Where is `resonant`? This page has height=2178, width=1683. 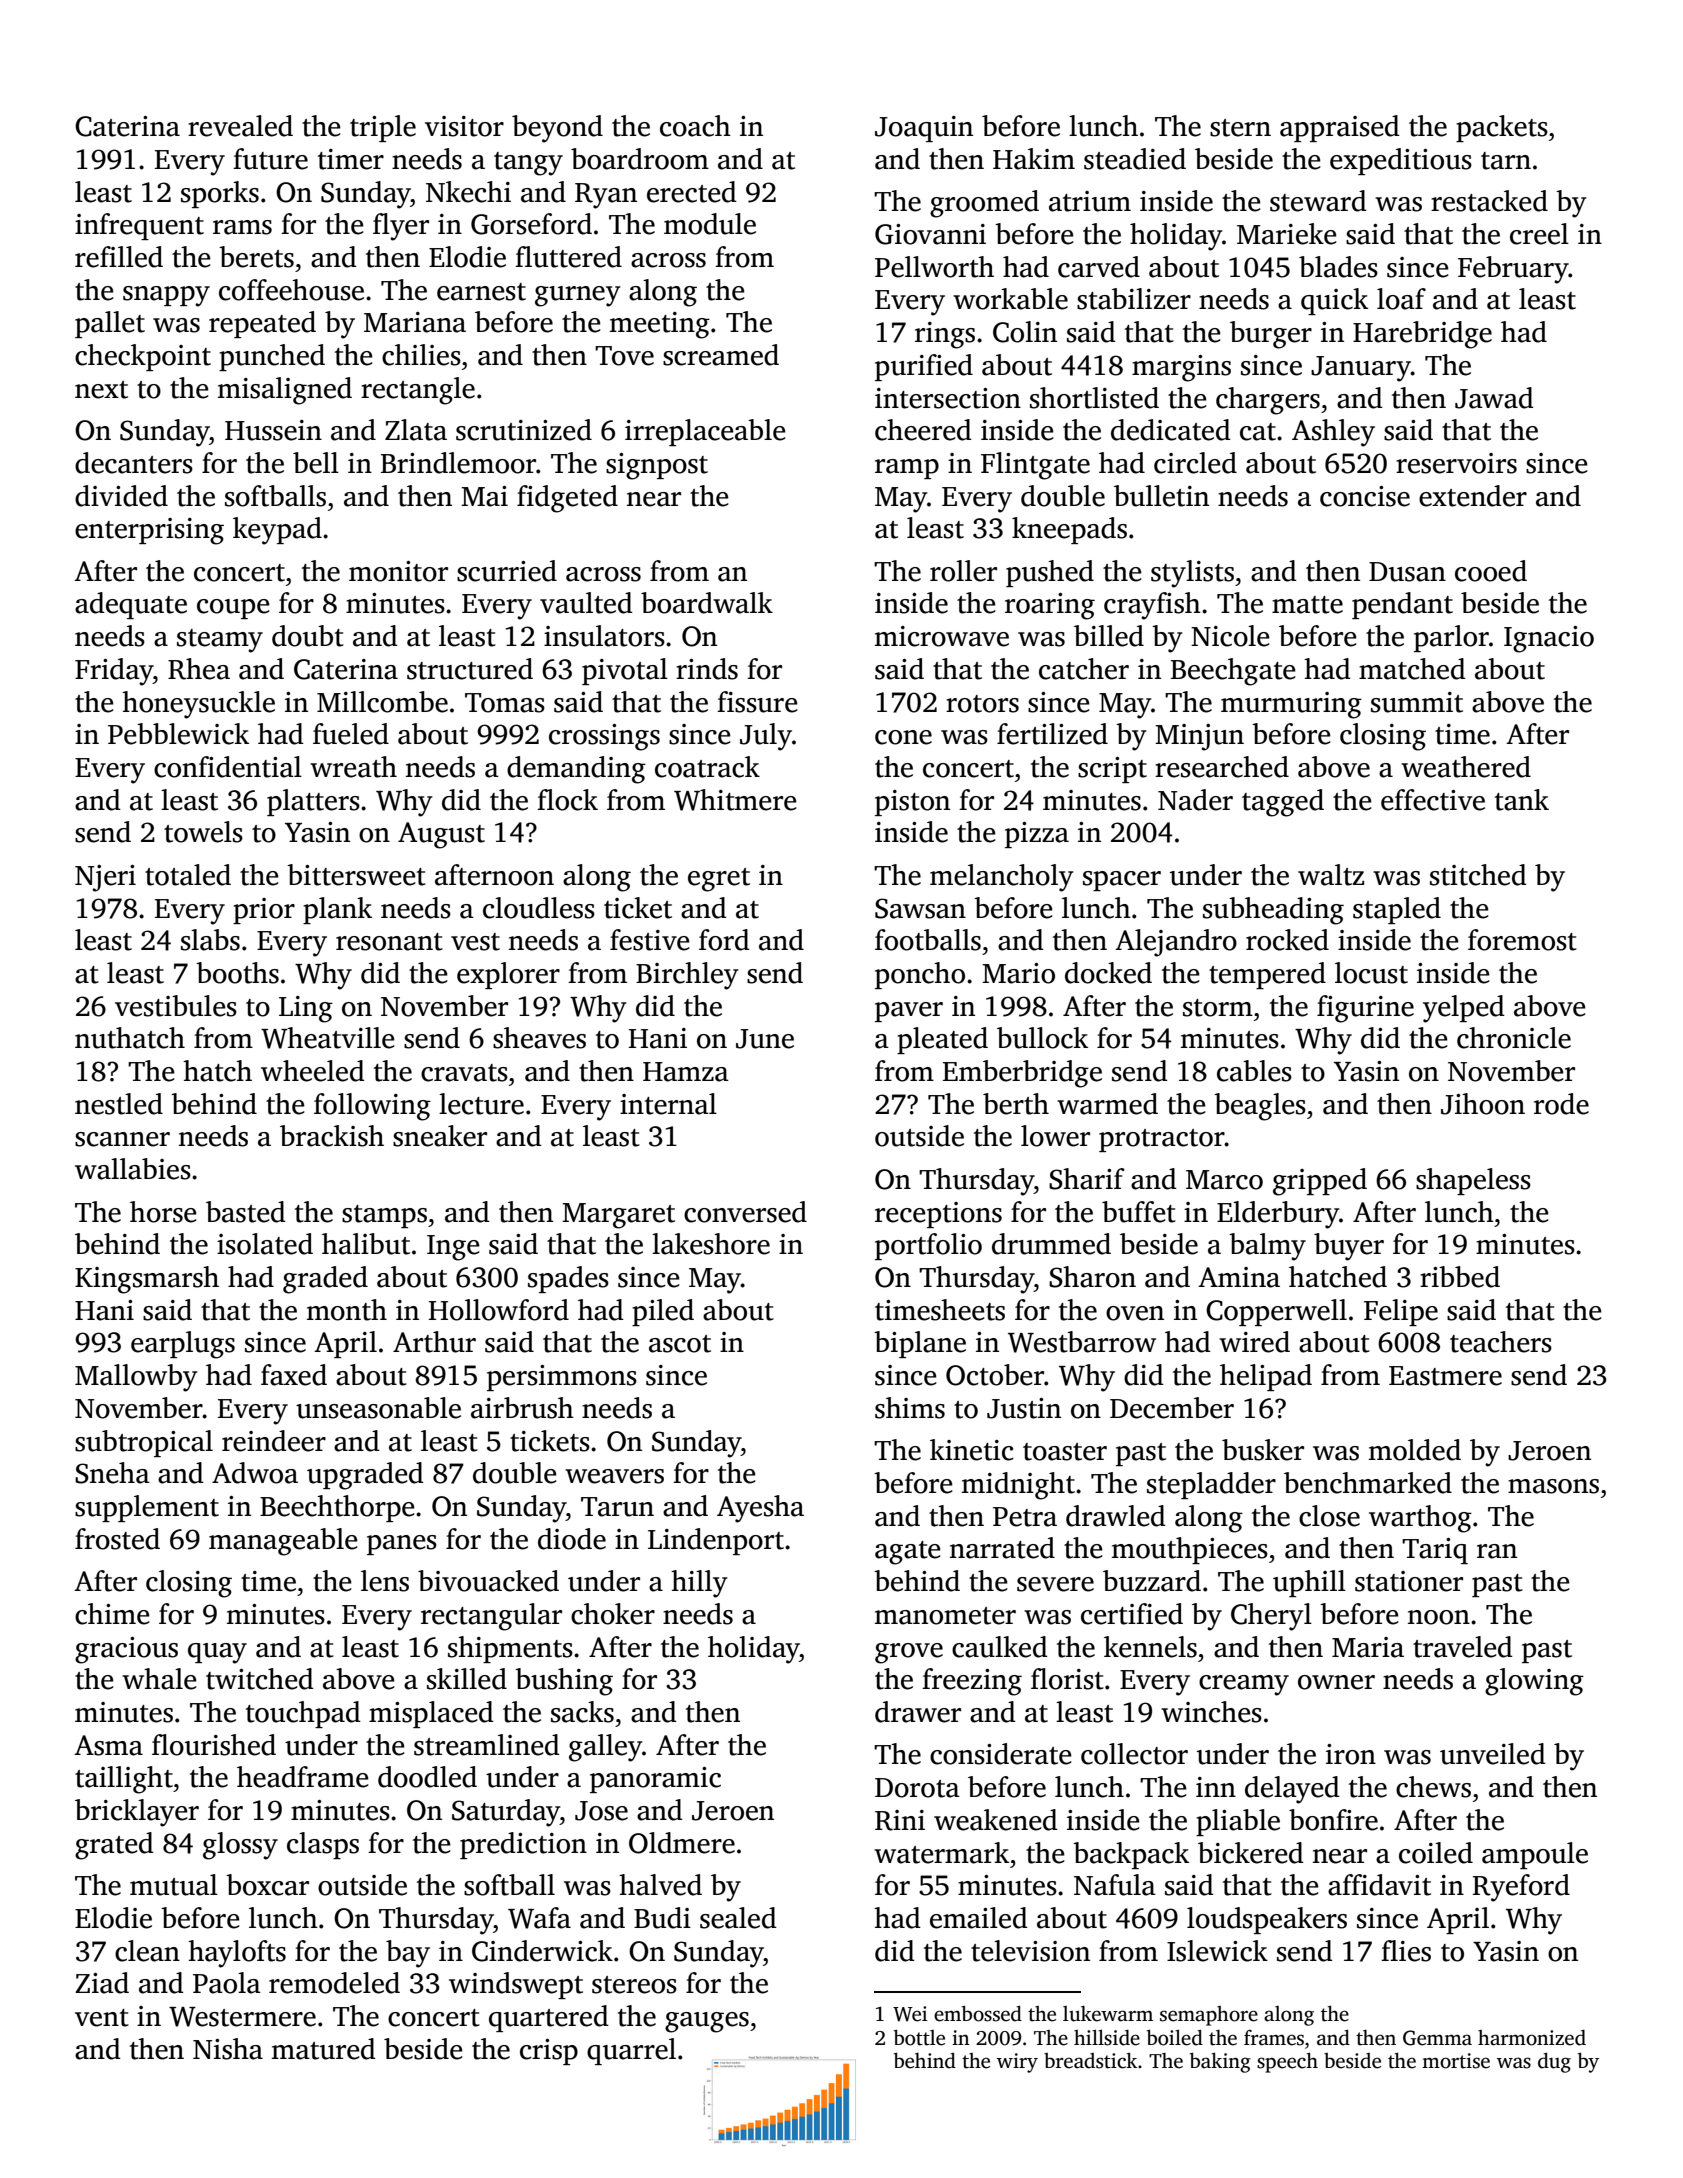 resonant is located at coordinates (389, 942).
